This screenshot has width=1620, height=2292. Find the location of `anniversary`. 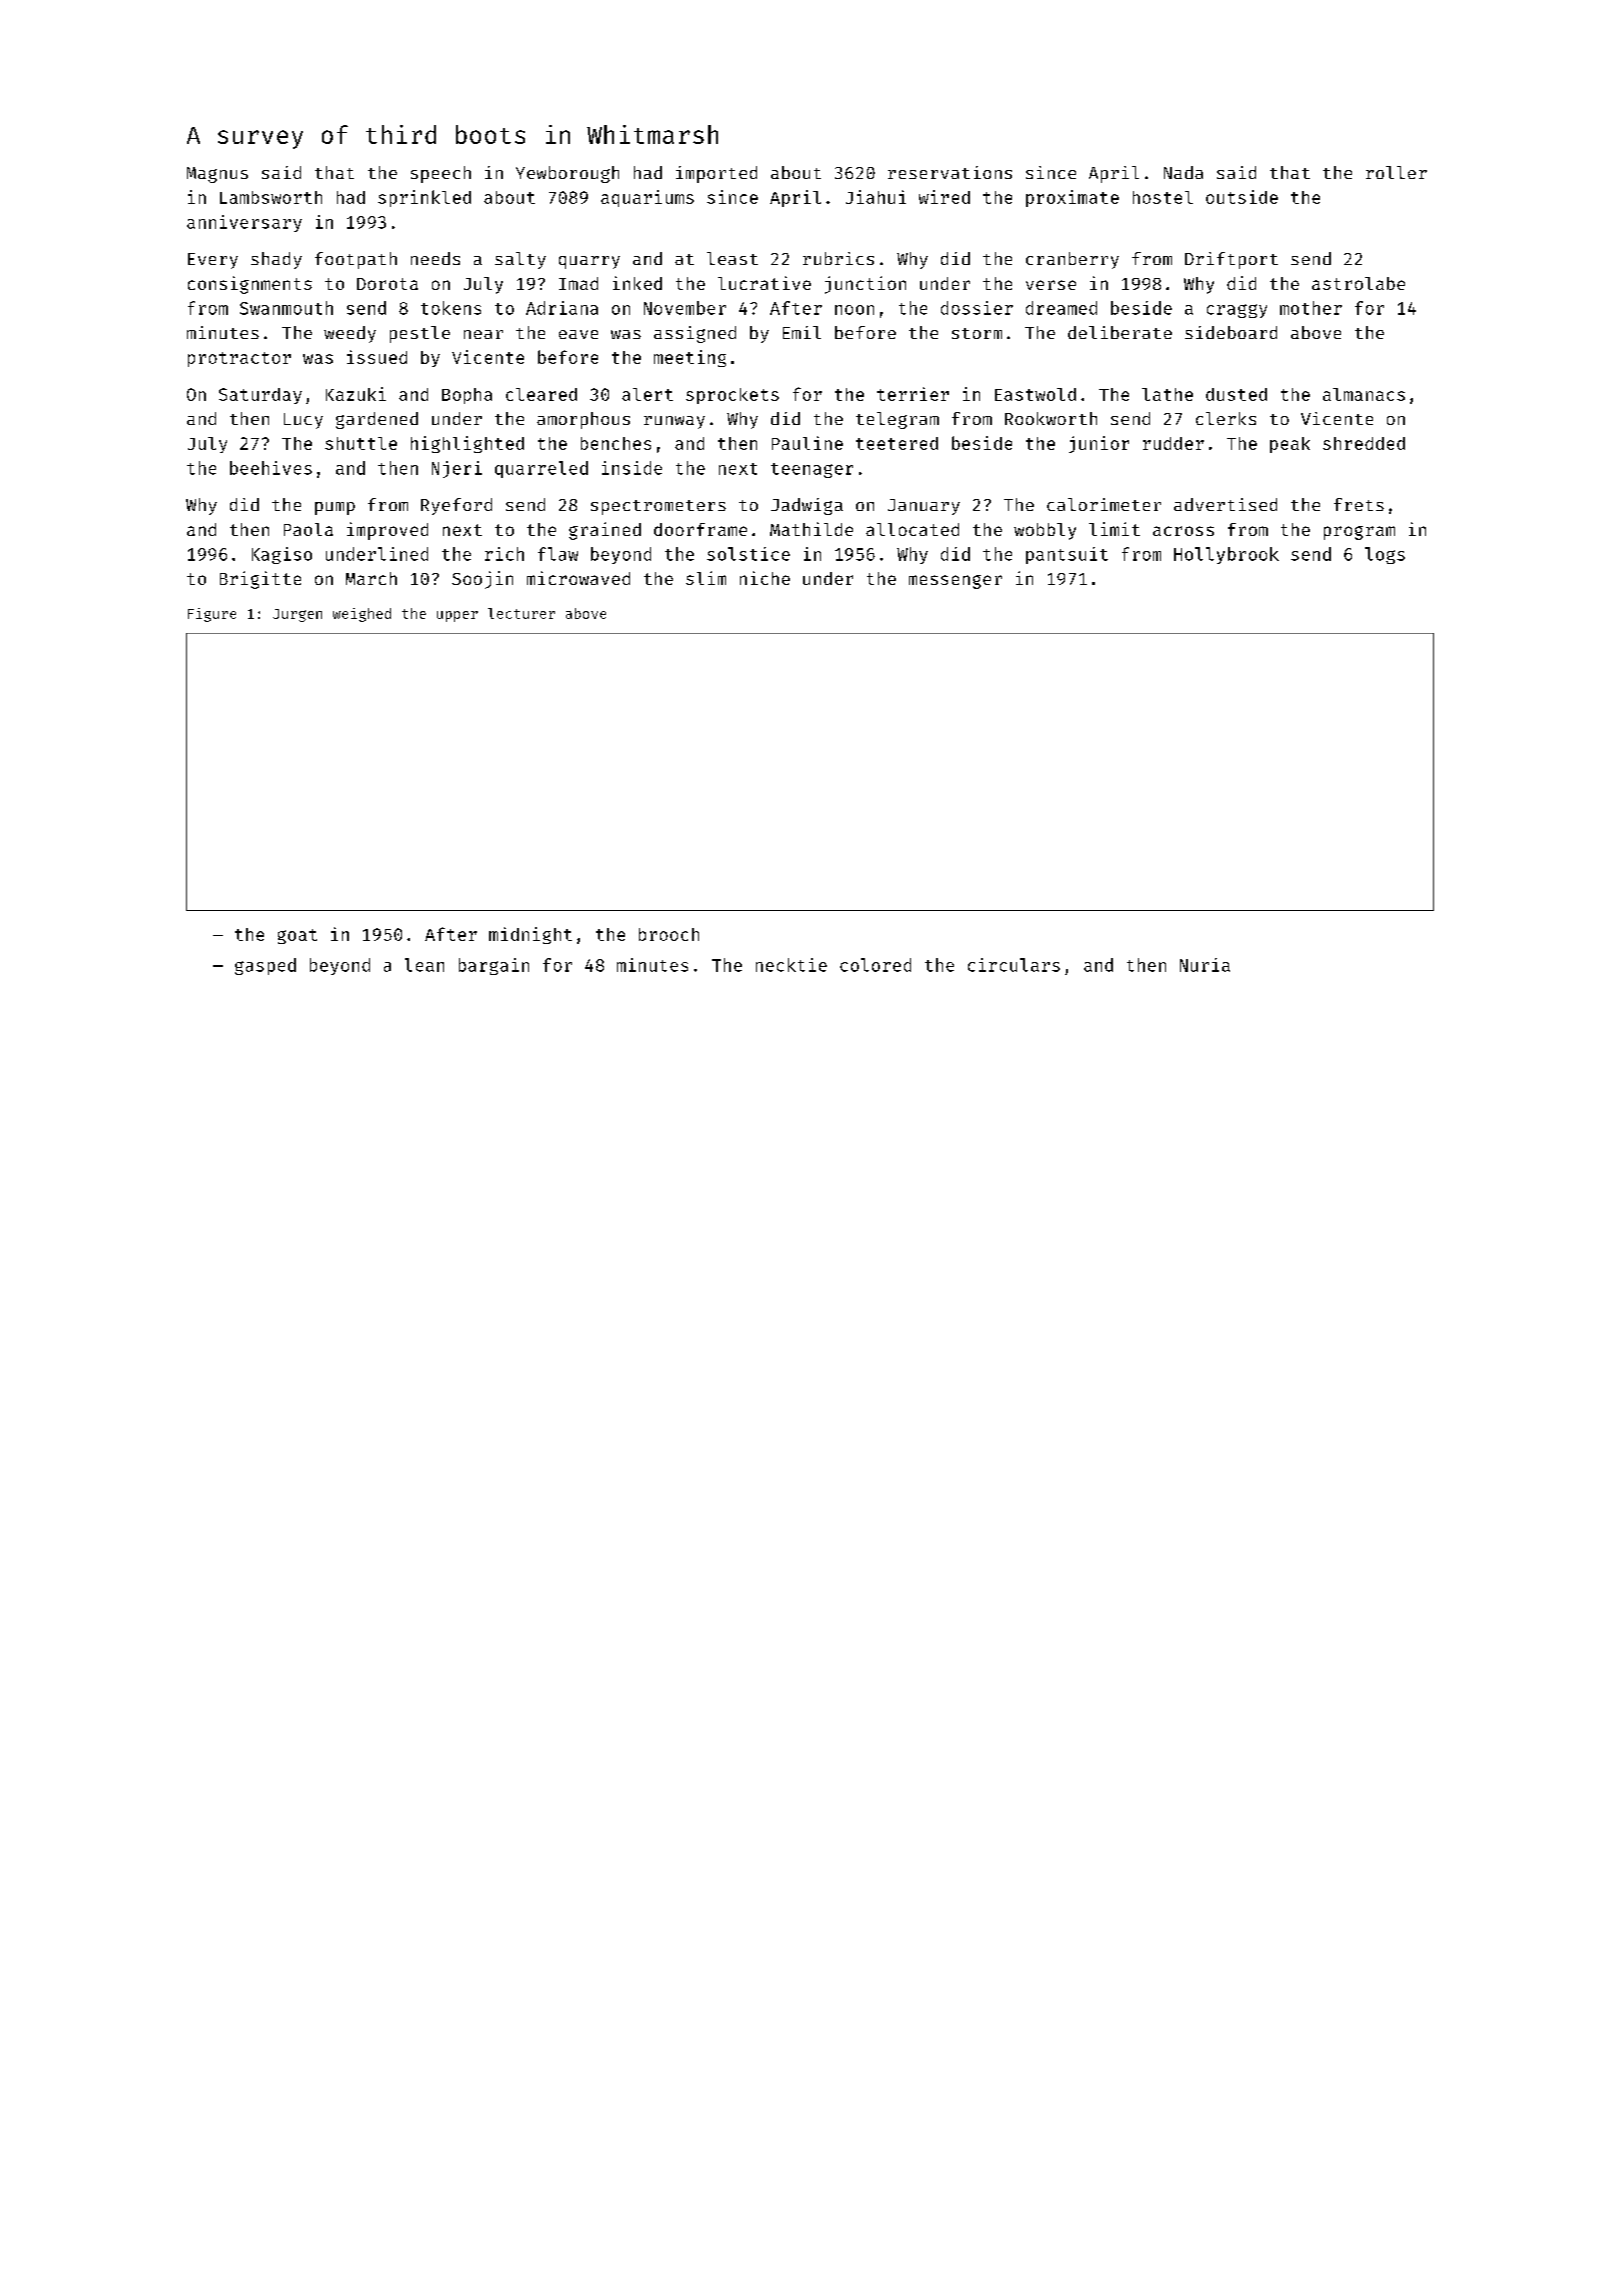

anniversary is located at coordinates (244, 223).
